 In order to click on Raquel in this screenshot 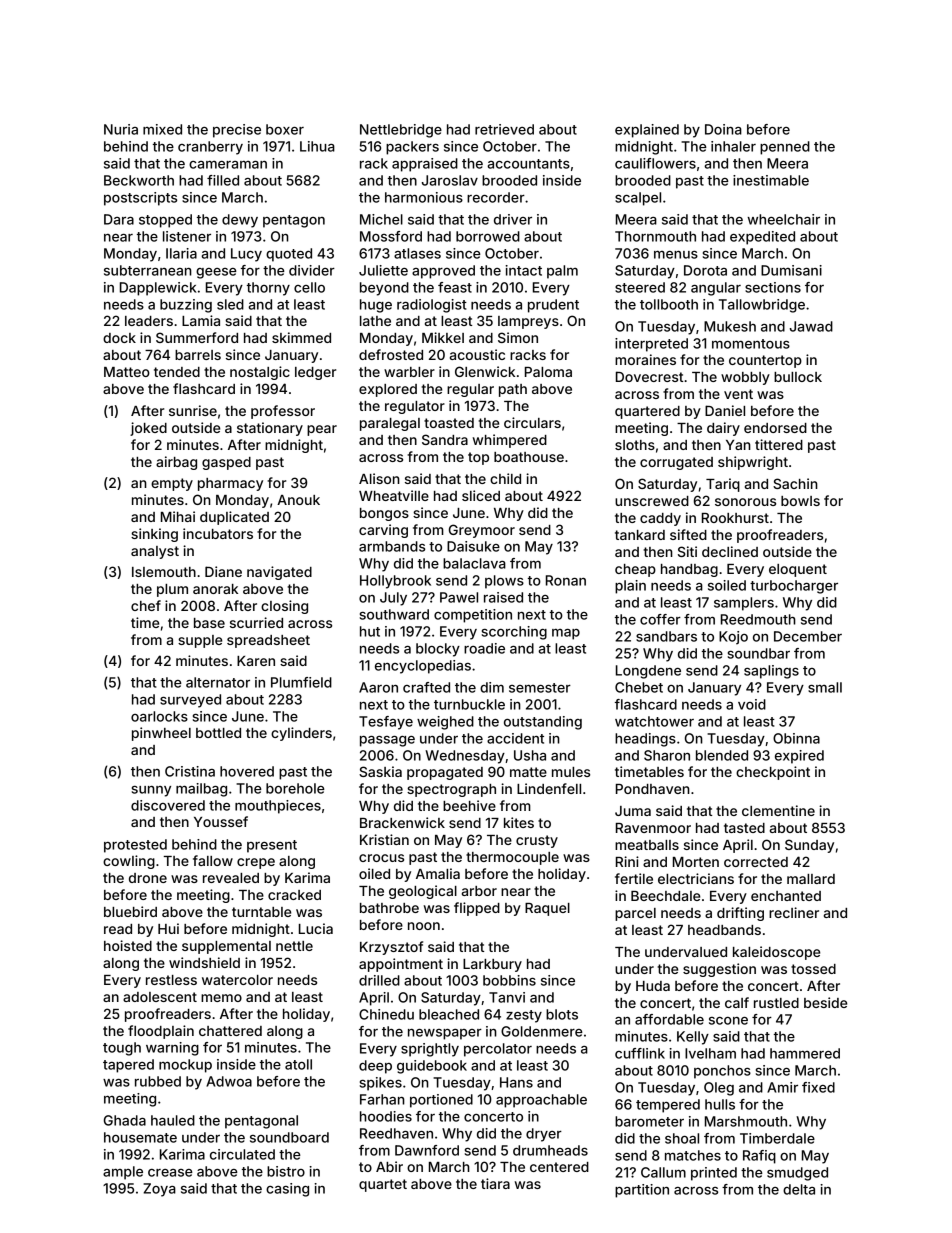, I will do `click(547, 909)`.
